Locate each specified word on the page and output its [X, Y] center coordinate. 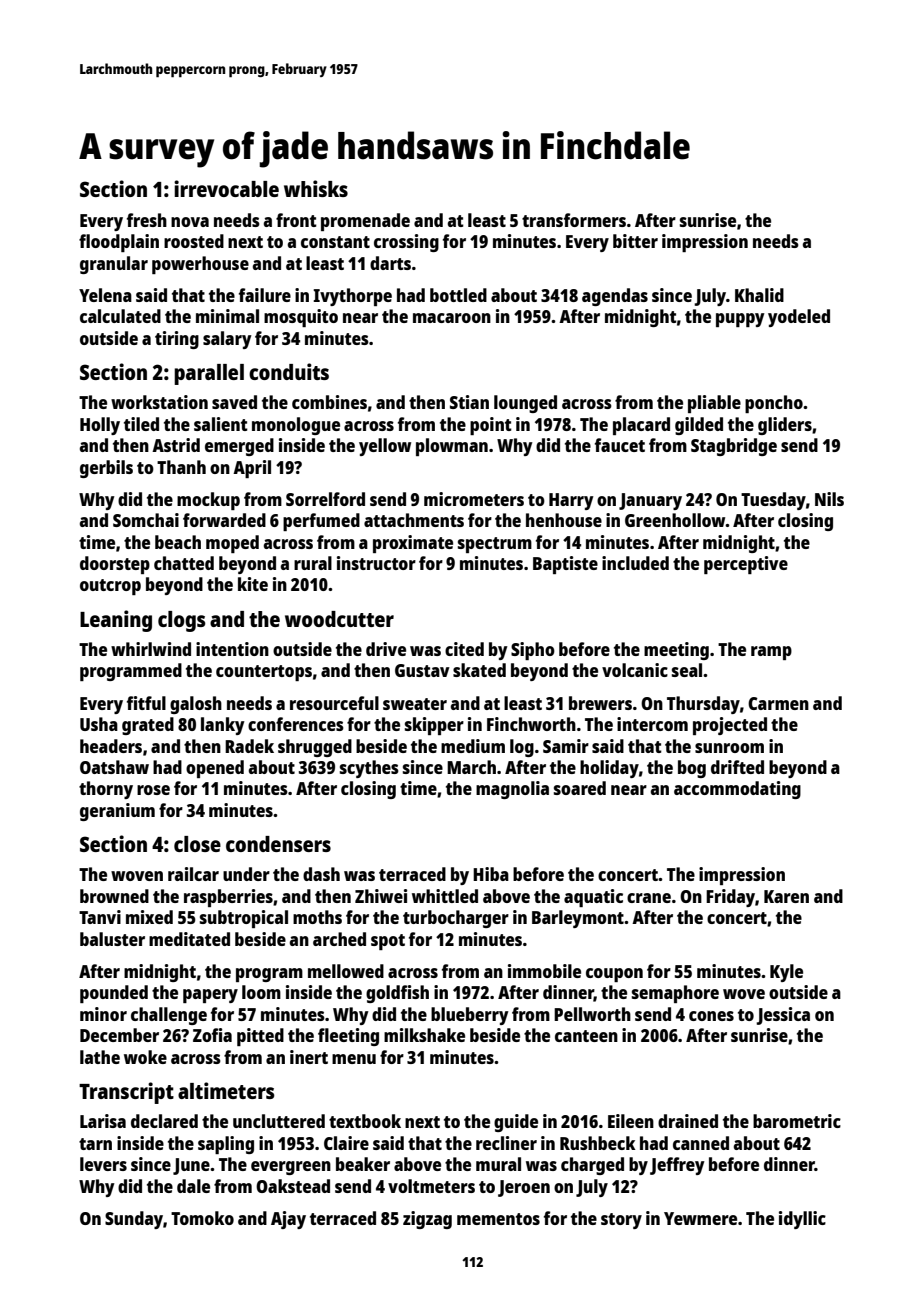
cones [711, 1016]
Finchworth [531, 724]
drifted [737, 767]
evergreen [291, 1168]
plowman [452, 447]
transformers [574, 220]
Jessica [783, 1016]
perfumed [321, 522]
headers [111, 746]
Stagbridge [734, 447]
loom [261, 992]
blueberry [470, 1016]
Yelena [105, 295]
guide [516, 1123]
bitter [635, 241]
